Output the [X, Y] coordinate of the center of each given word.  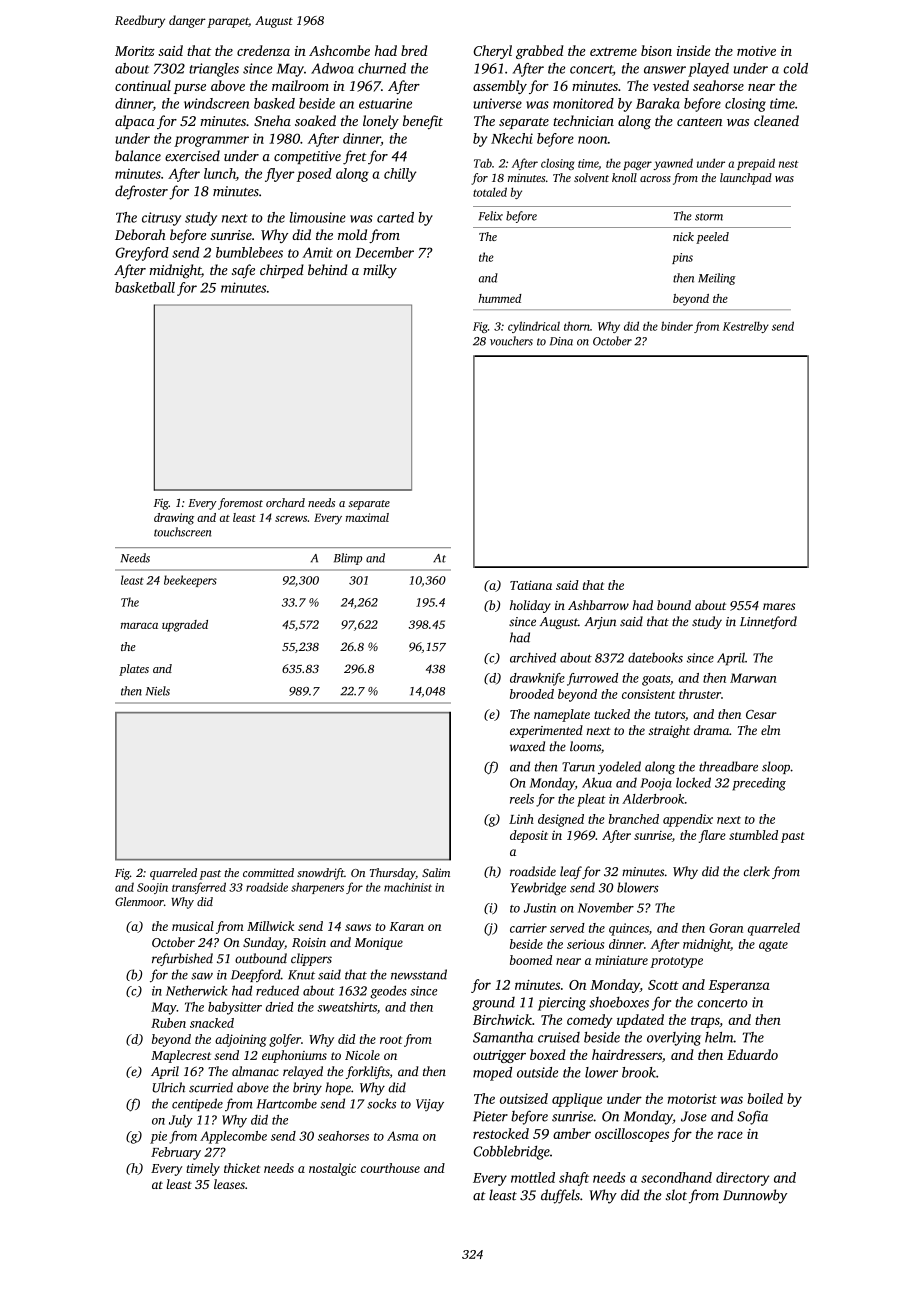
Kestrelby [746, 327]
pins [682, 258]
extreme [613, 51]
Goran [726, 928]
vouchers [511, 341]
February [176, 1153]
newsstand [419, 974]
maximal [367, 517]
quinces [629, 929]
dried [280, 1007]
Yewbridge [538, 889]
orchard [285, 502]
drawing [174, 519]
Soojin [152, 888]
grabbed [539, 52]
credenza [263, 50]
